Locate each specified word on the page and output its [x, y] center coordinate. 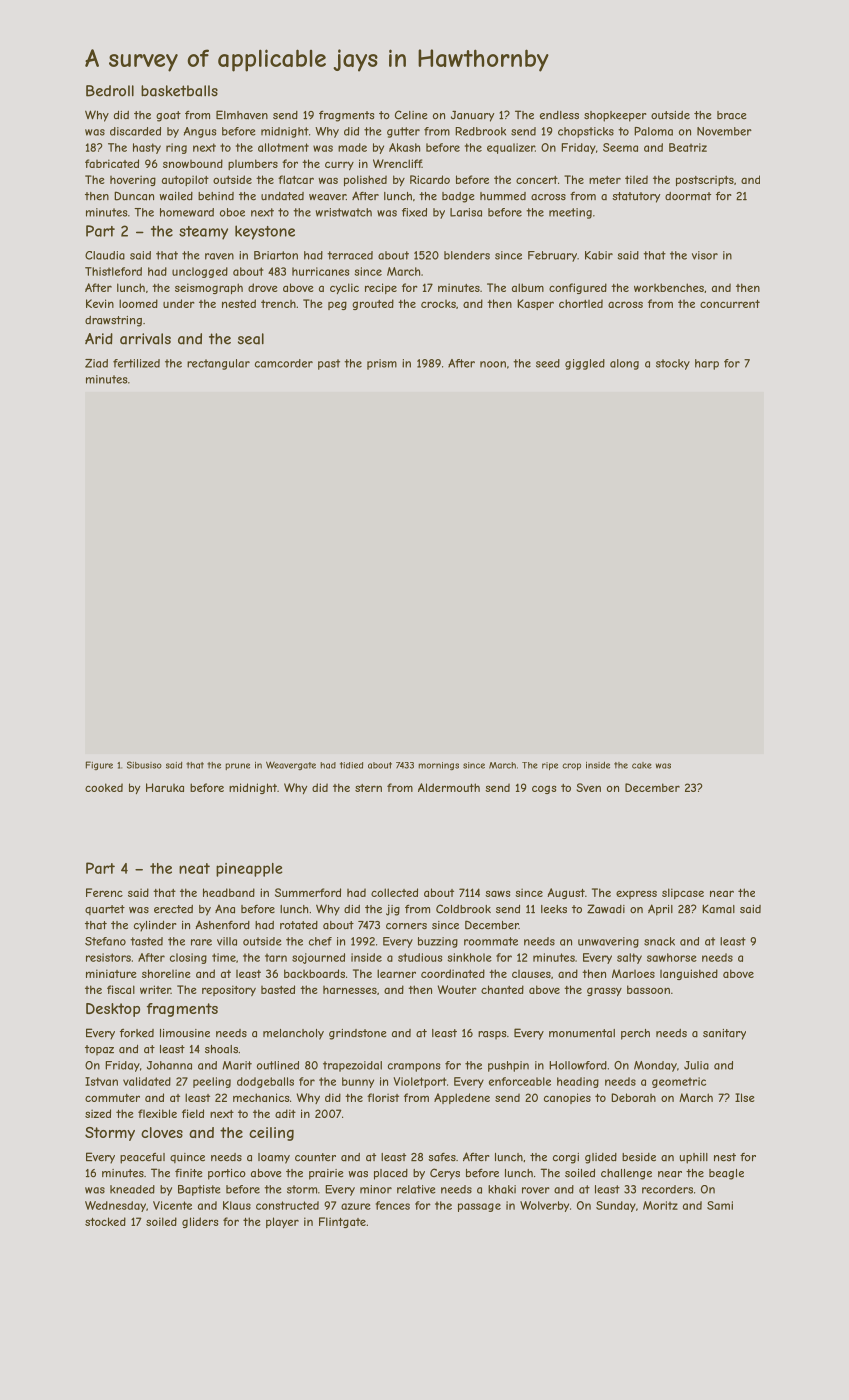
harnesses [350, 990]
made [352, 147]
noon [493, 364]
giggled [585, 364]
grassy [604, 992]
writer [155, 989]
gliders [200, 1222]
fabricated [112, 163]
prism [382, 364]
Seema [620, 147]
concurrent [730, 304]
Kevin [100, 303]
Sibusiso [144, 765]
